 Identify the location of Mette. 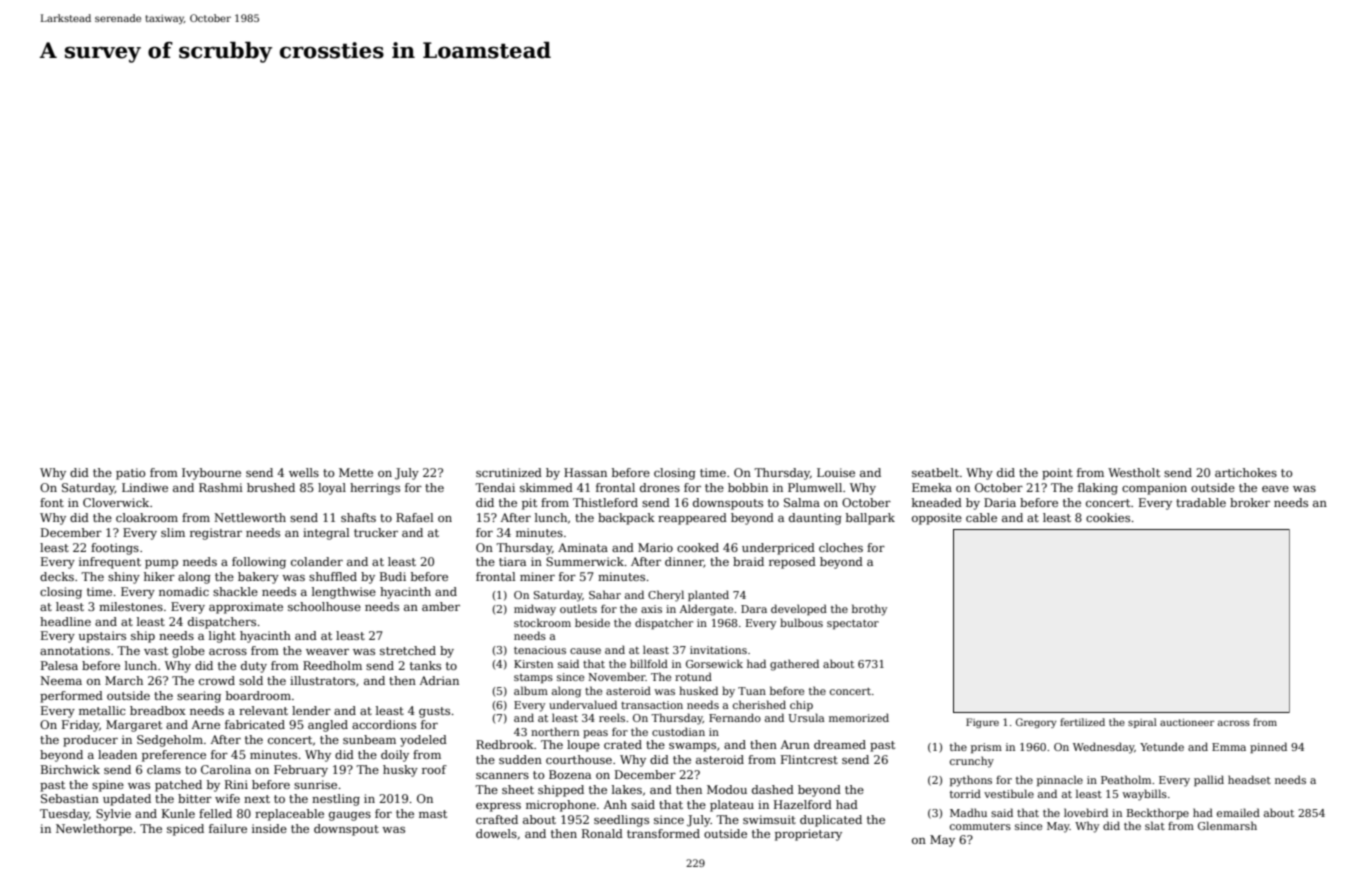
(356, 472).
